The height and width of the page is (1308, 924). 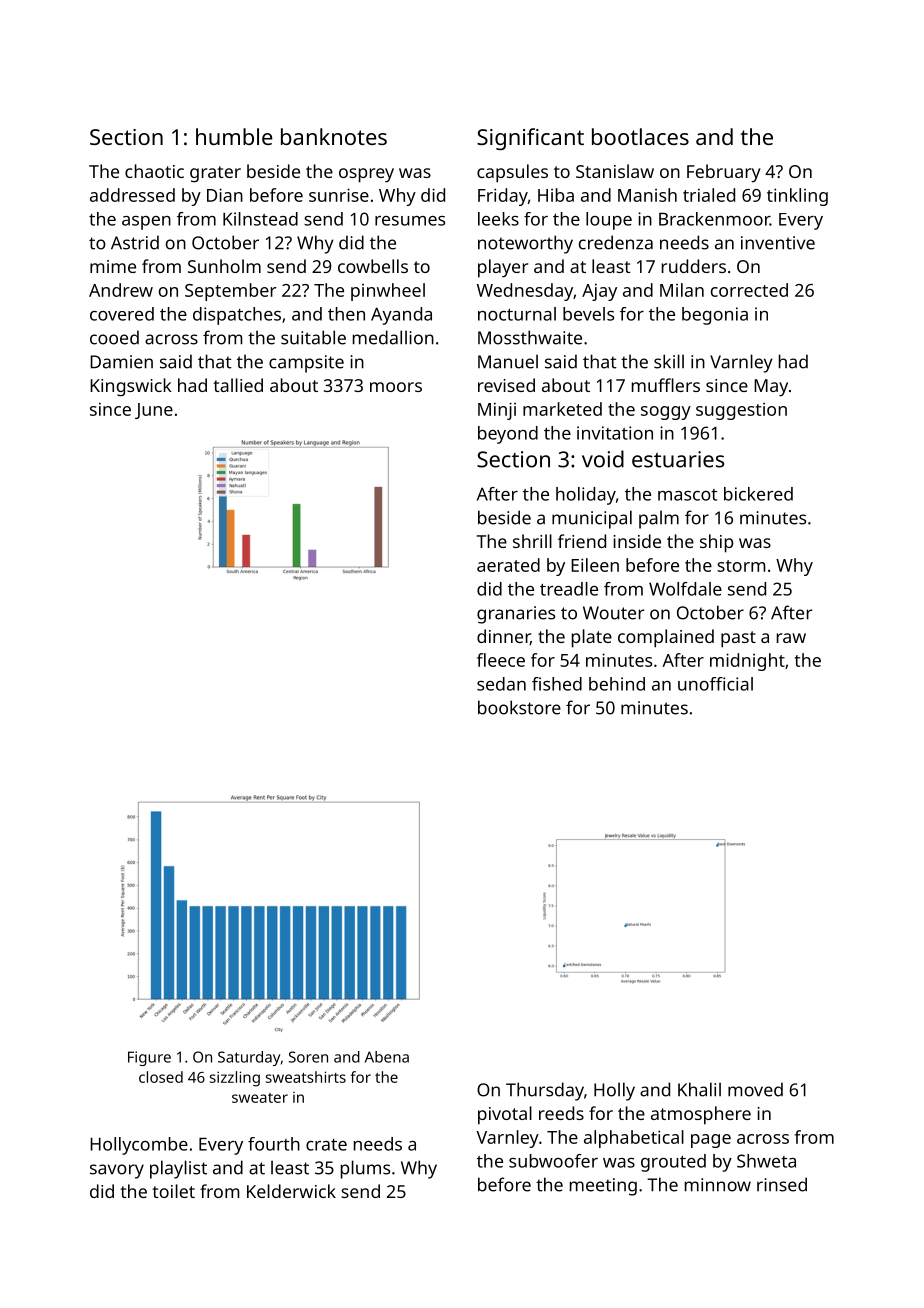 I want to click on Kingswick, so click(x=131, y=387).
